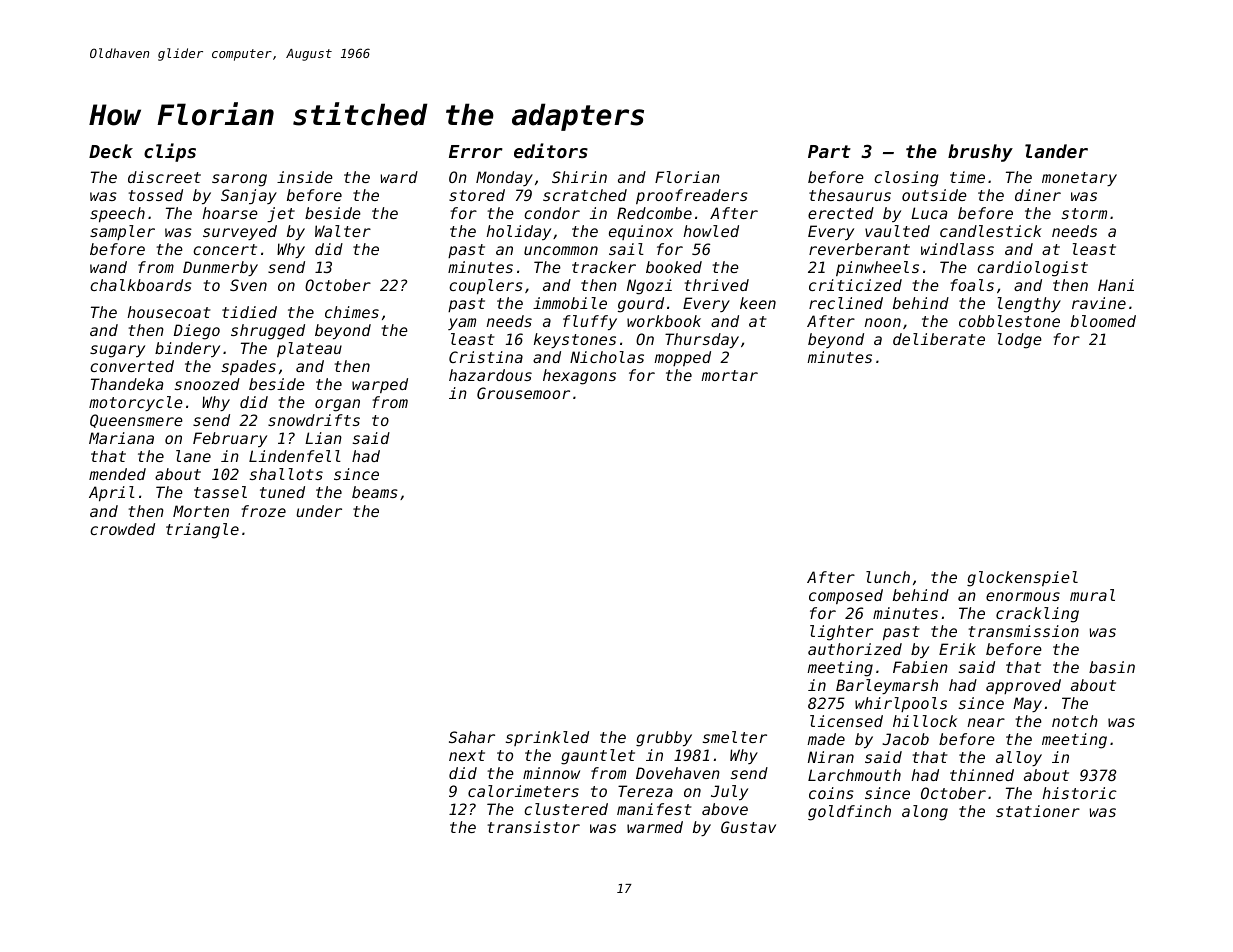  What do you see at coordinates (490, 375) in the document?
I see `hazardous` at bounding box center [490, 375].
